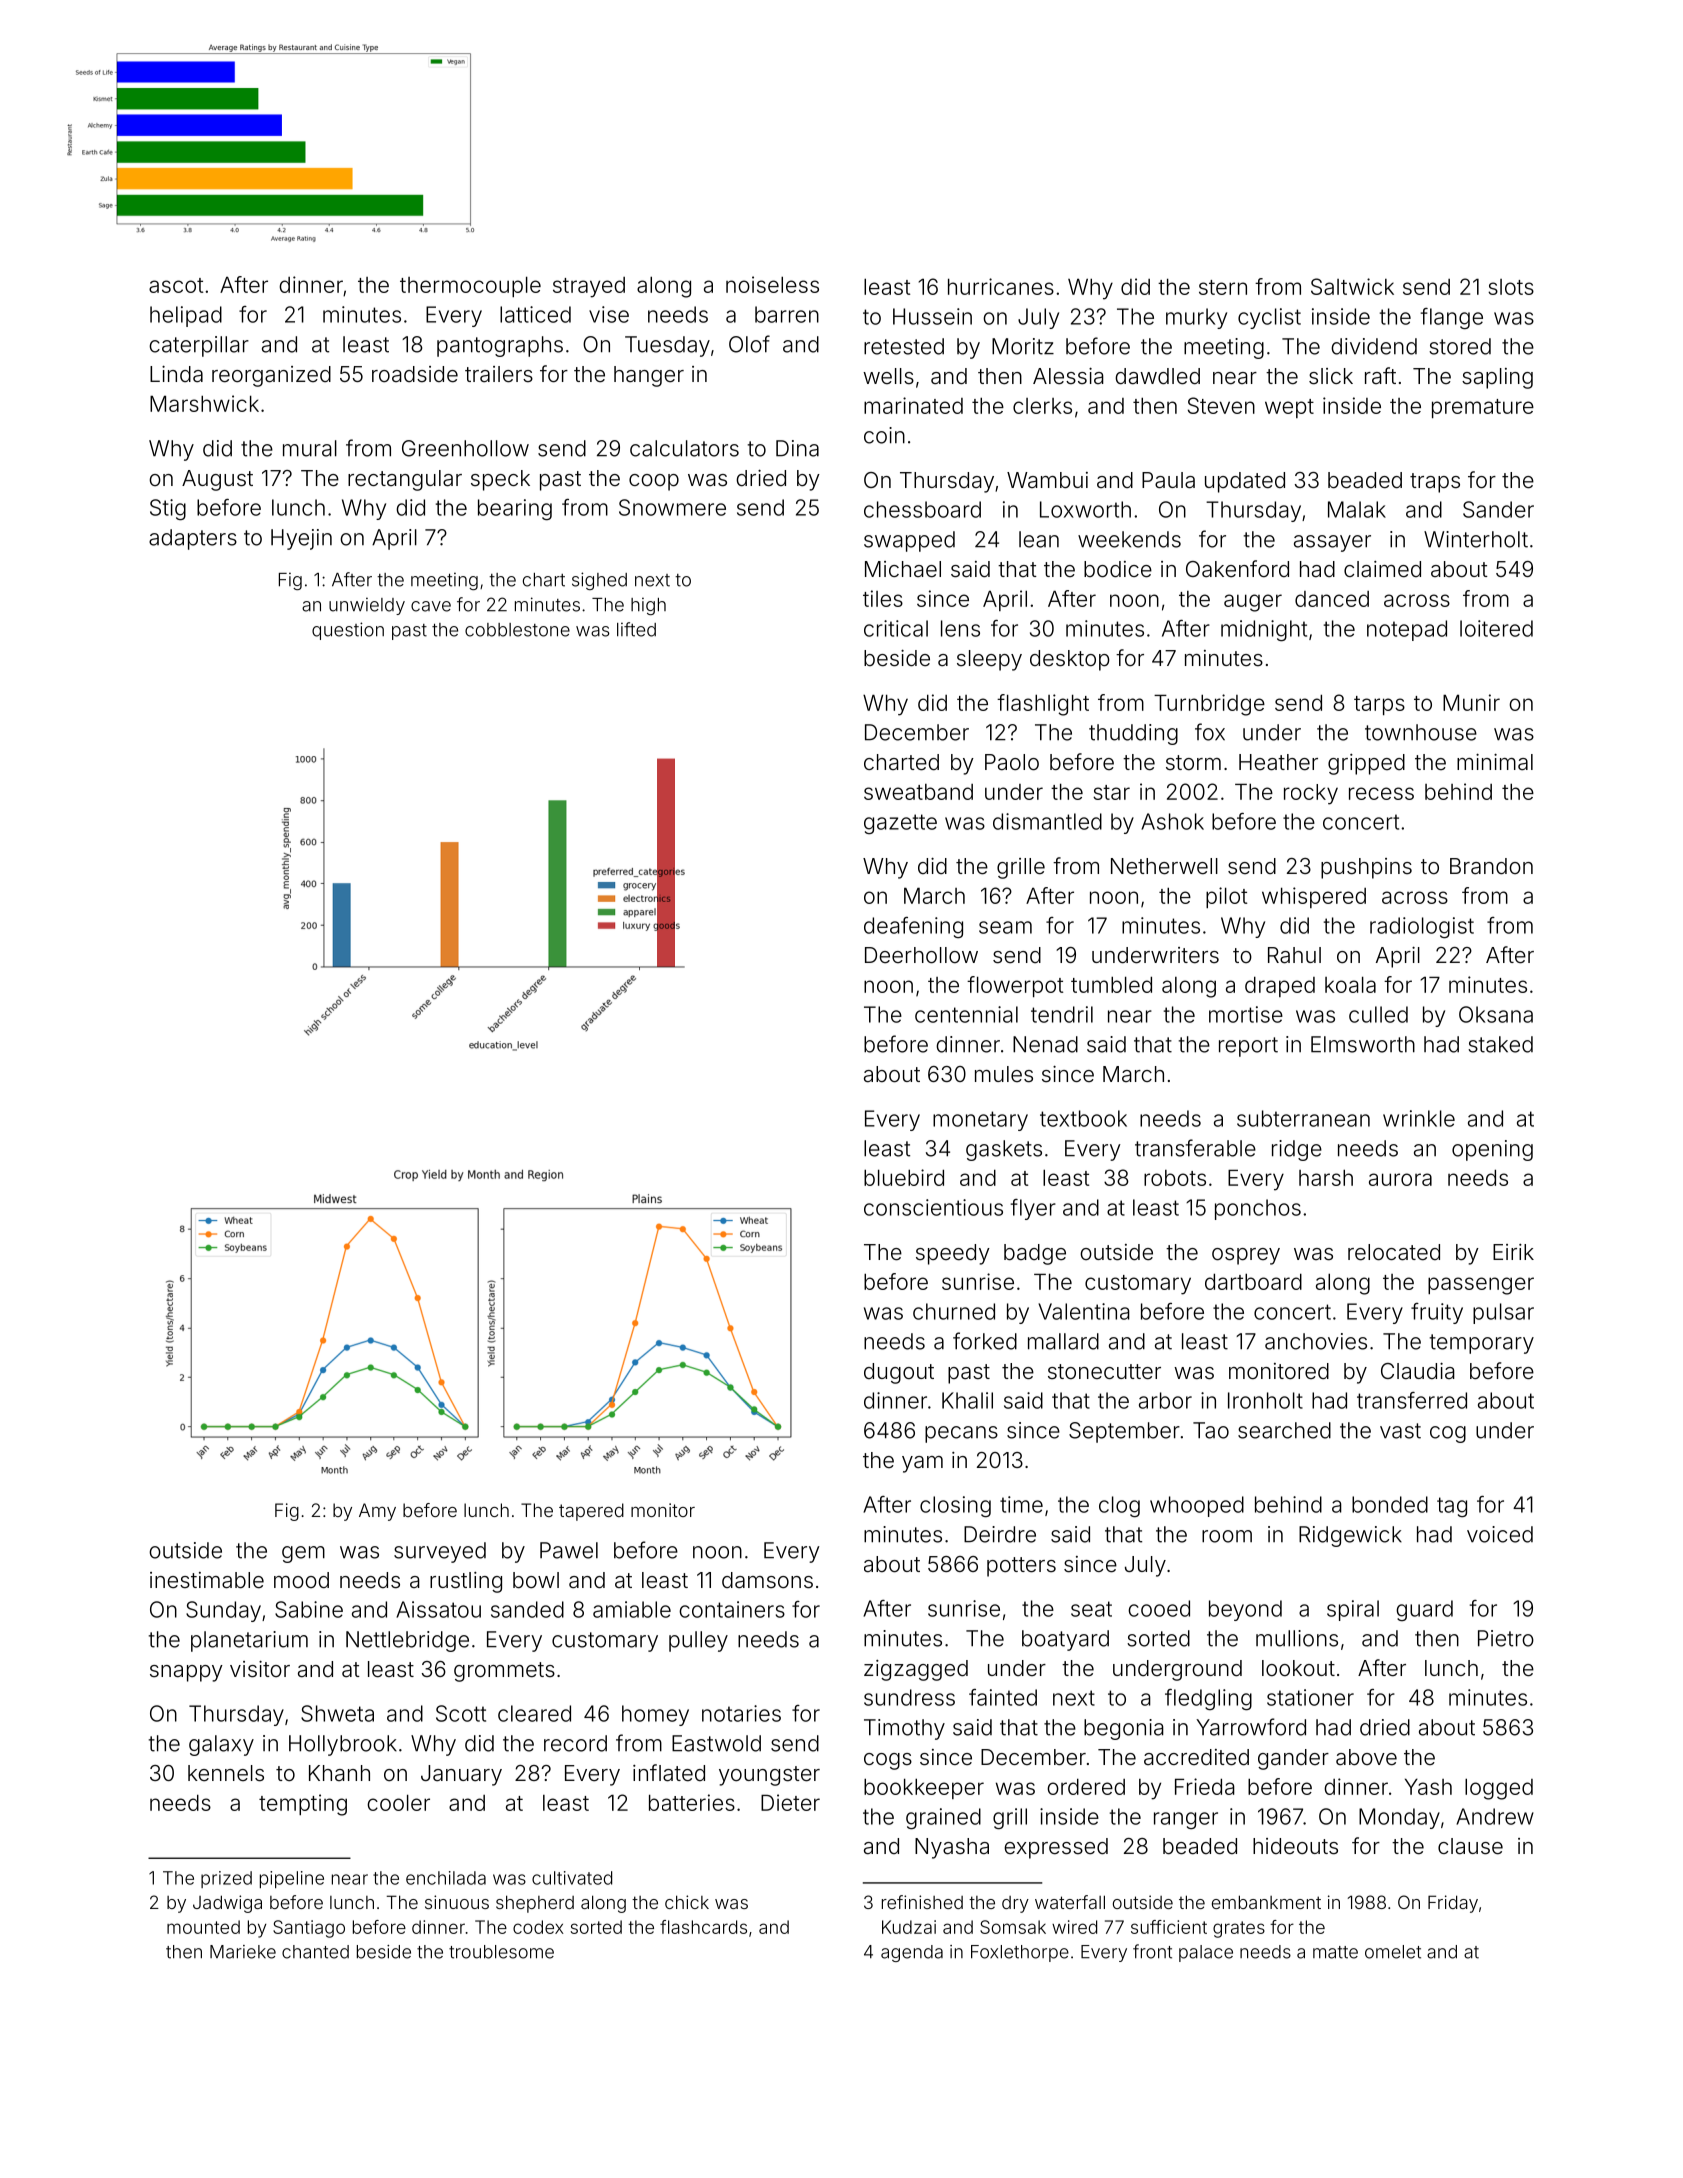  Describe the element at coordinates (1043, 705) in the screenshot. I see `flashlight` at that location.
